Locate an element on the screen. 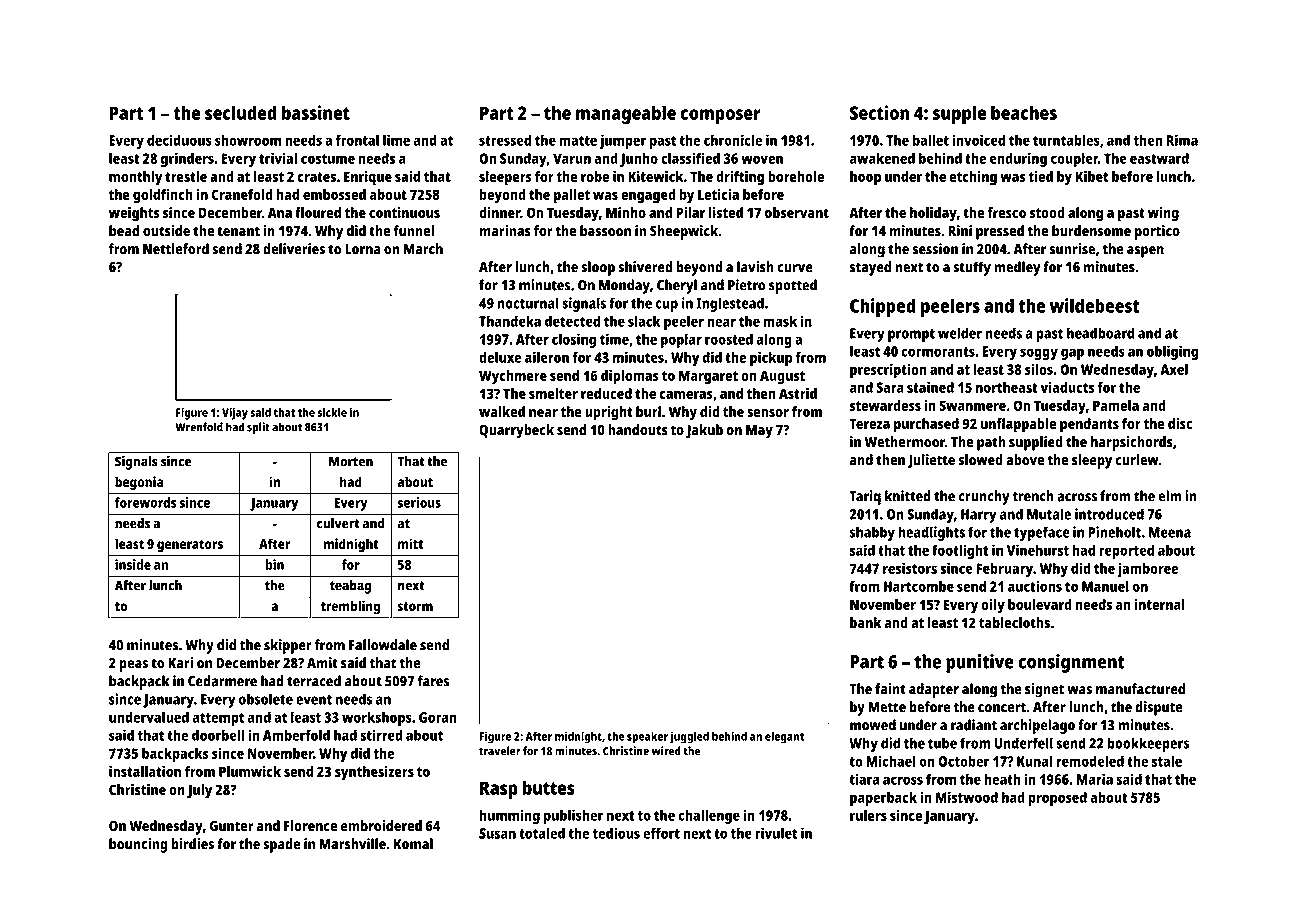 This screenshot has width=1308, height=924. proposed is located at coordinates (1058, 799).
